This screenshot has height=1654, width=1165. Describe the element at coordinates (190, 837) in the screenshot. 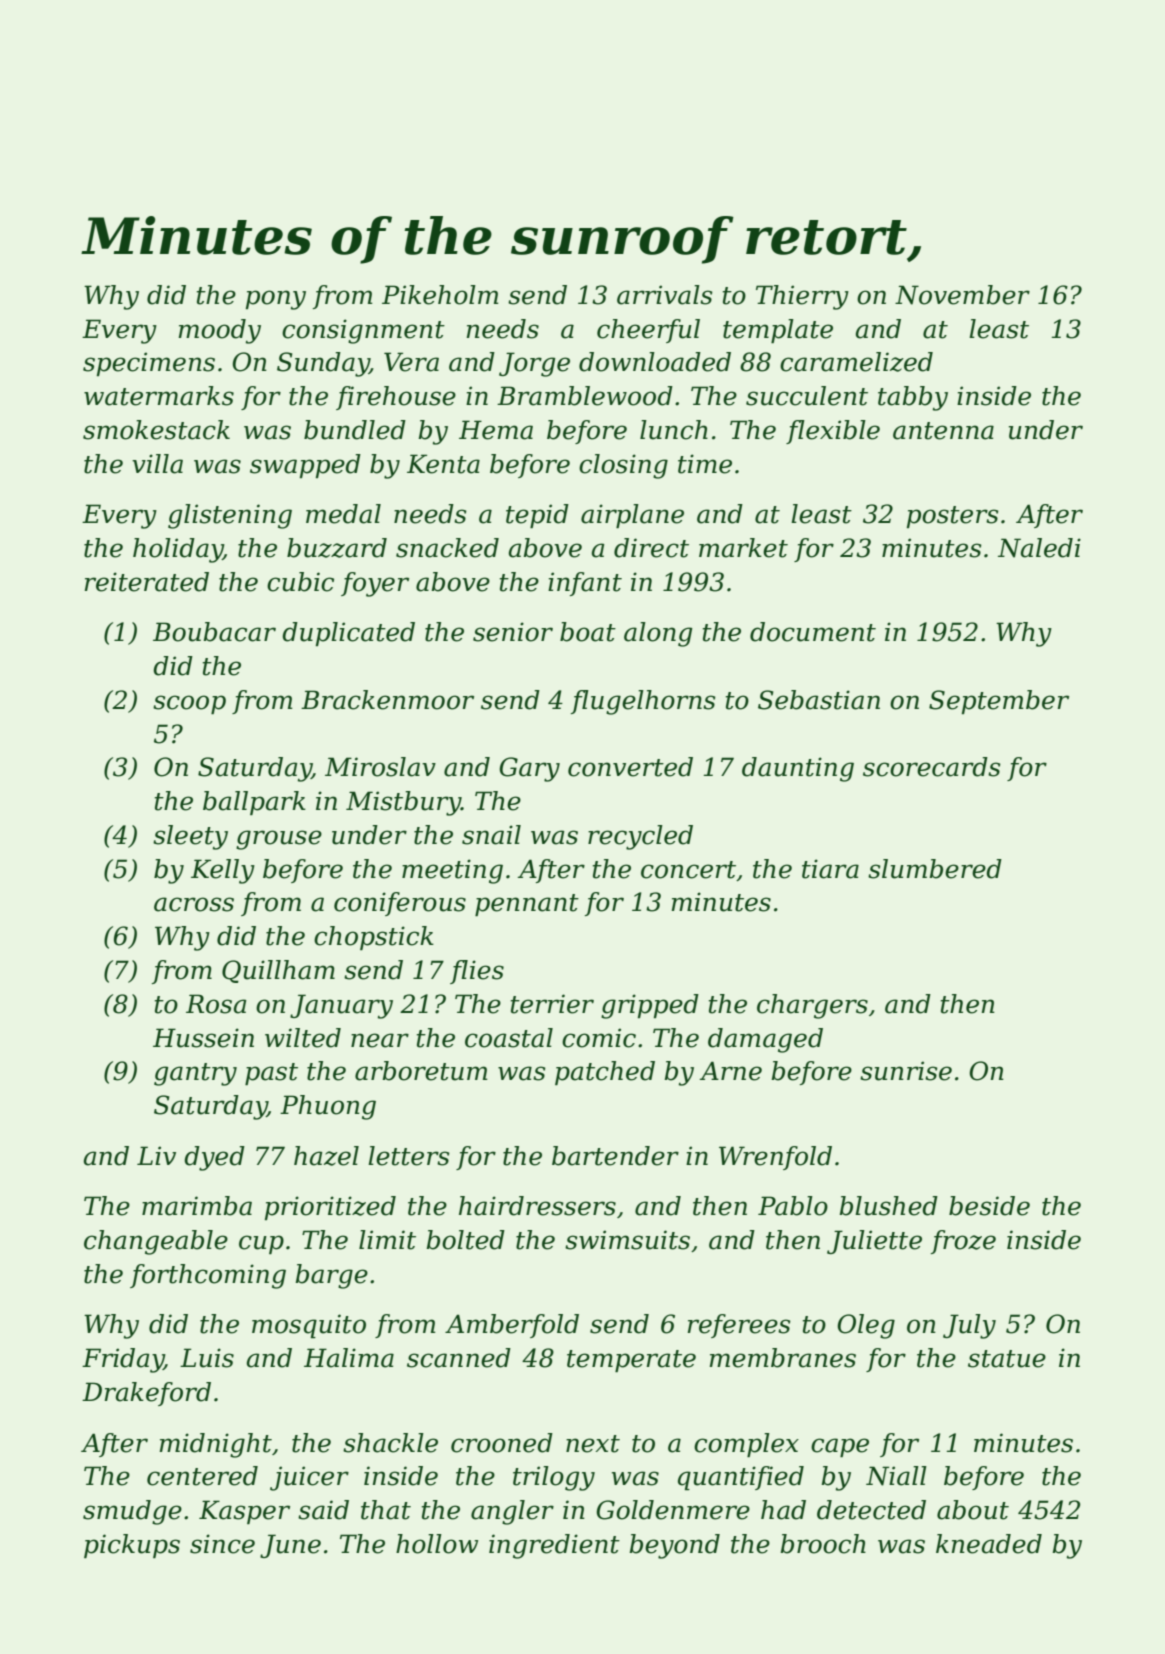

I see `sleety` at that location.
